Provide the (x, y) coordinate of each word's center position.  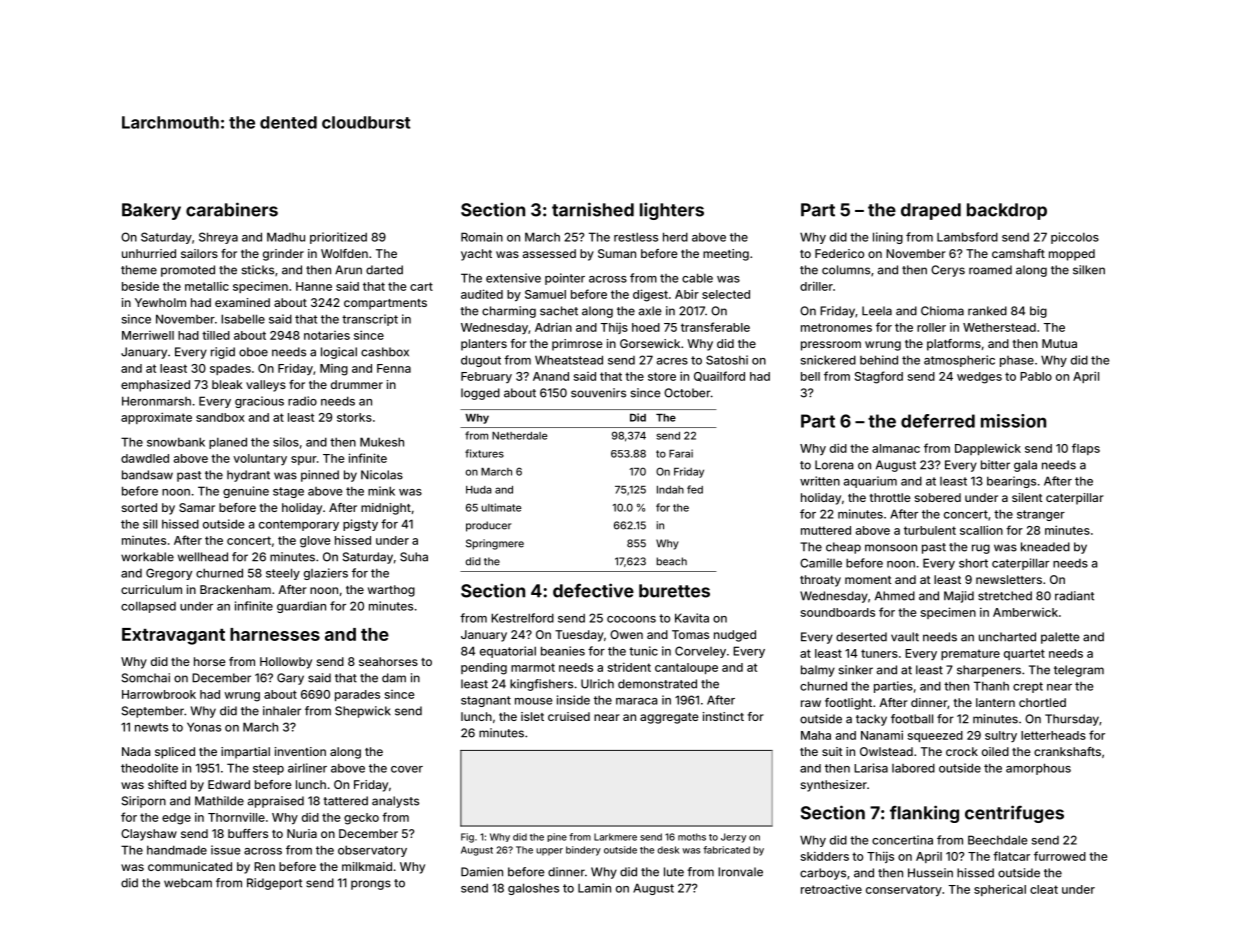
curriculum (151, 589)
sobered (938, 497)
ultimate (501, 507)
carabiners (232, 209)
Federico (839, 253)
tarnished (593, 209)
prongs (371, 885)
